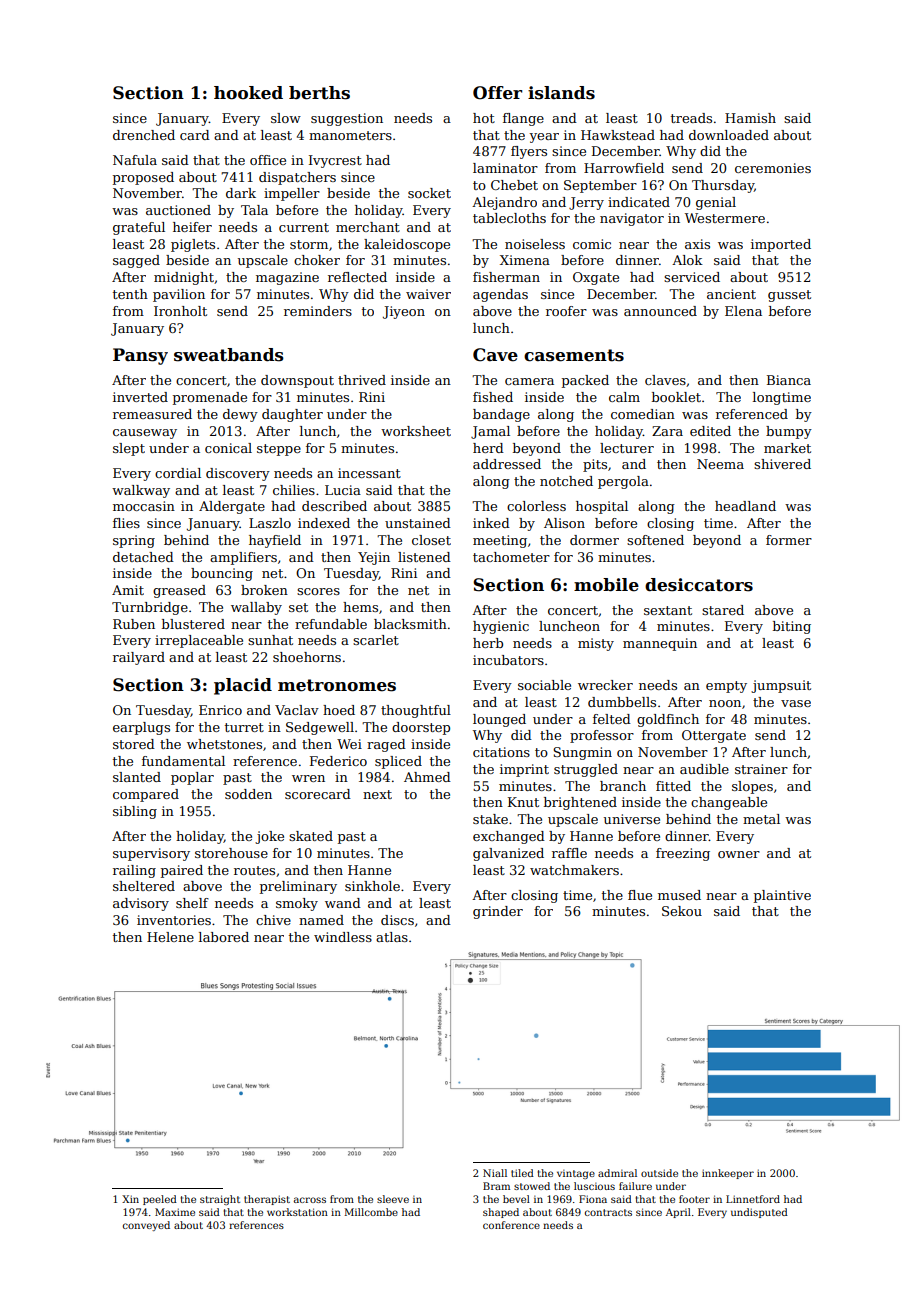  Describe the element at coordinates (134, 744) in the screenshot. I see `stored` at that location.
